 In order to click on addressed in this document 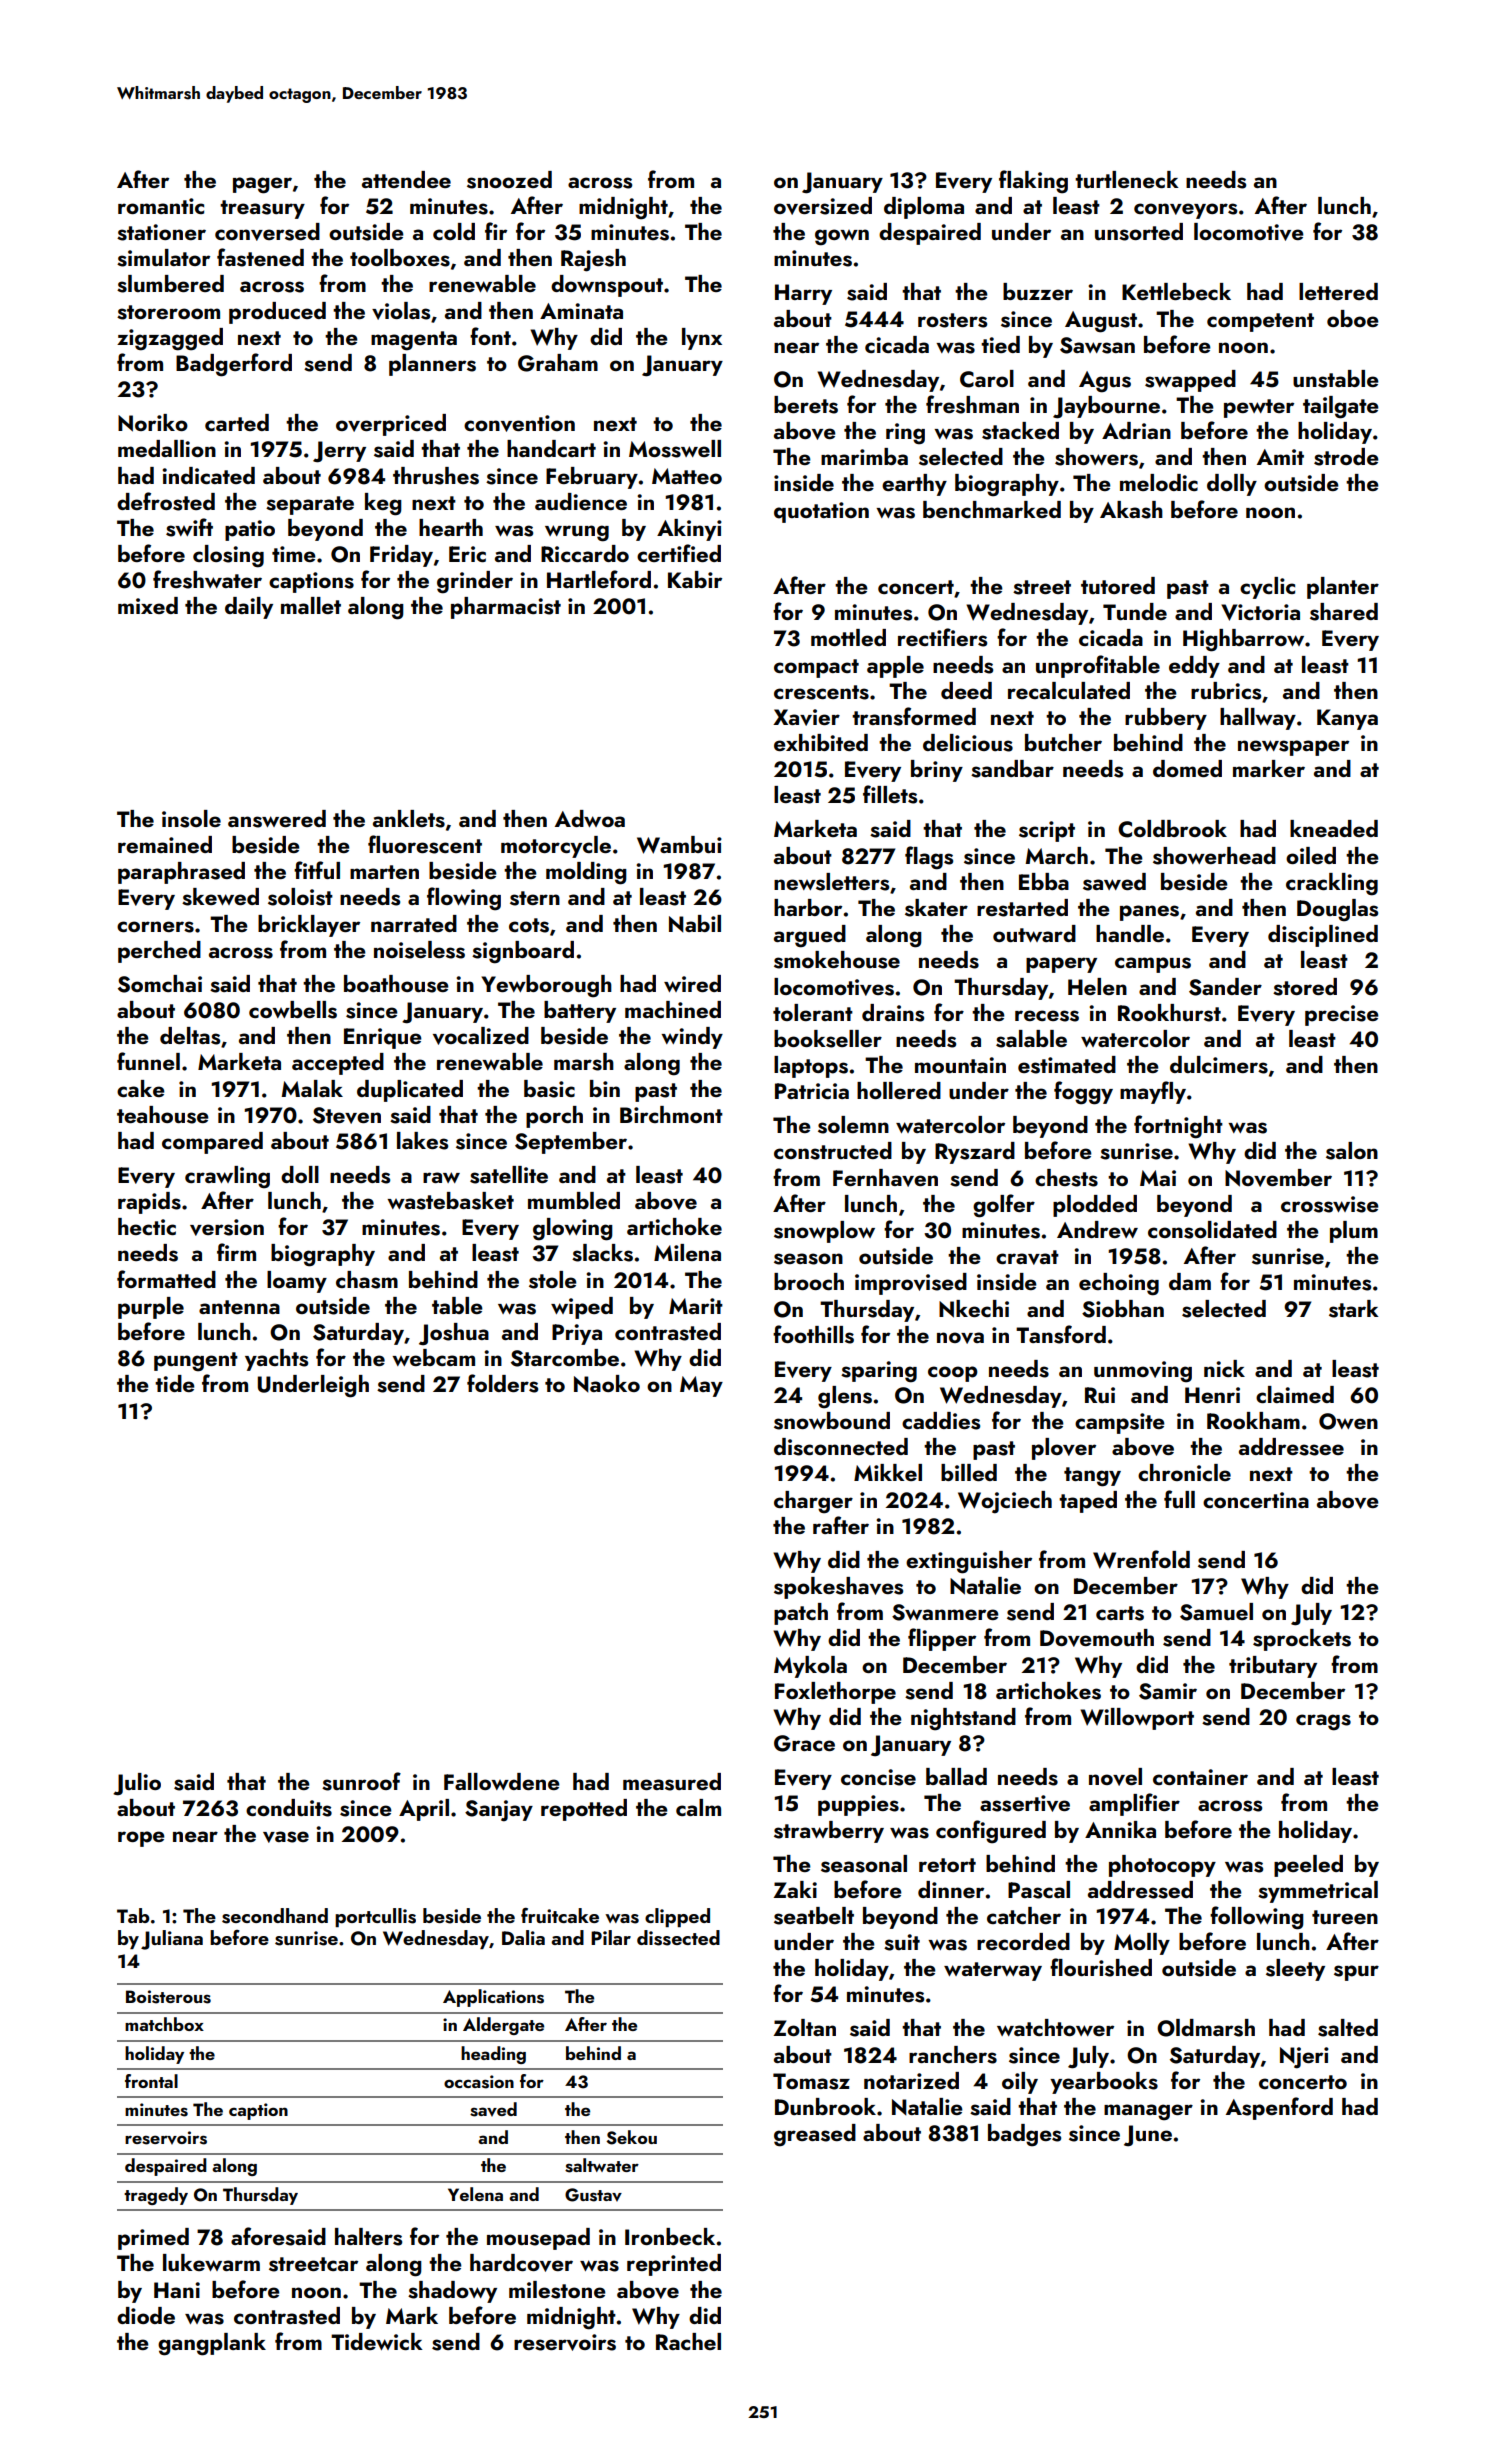, I will do `click(1140, 1890)`.
